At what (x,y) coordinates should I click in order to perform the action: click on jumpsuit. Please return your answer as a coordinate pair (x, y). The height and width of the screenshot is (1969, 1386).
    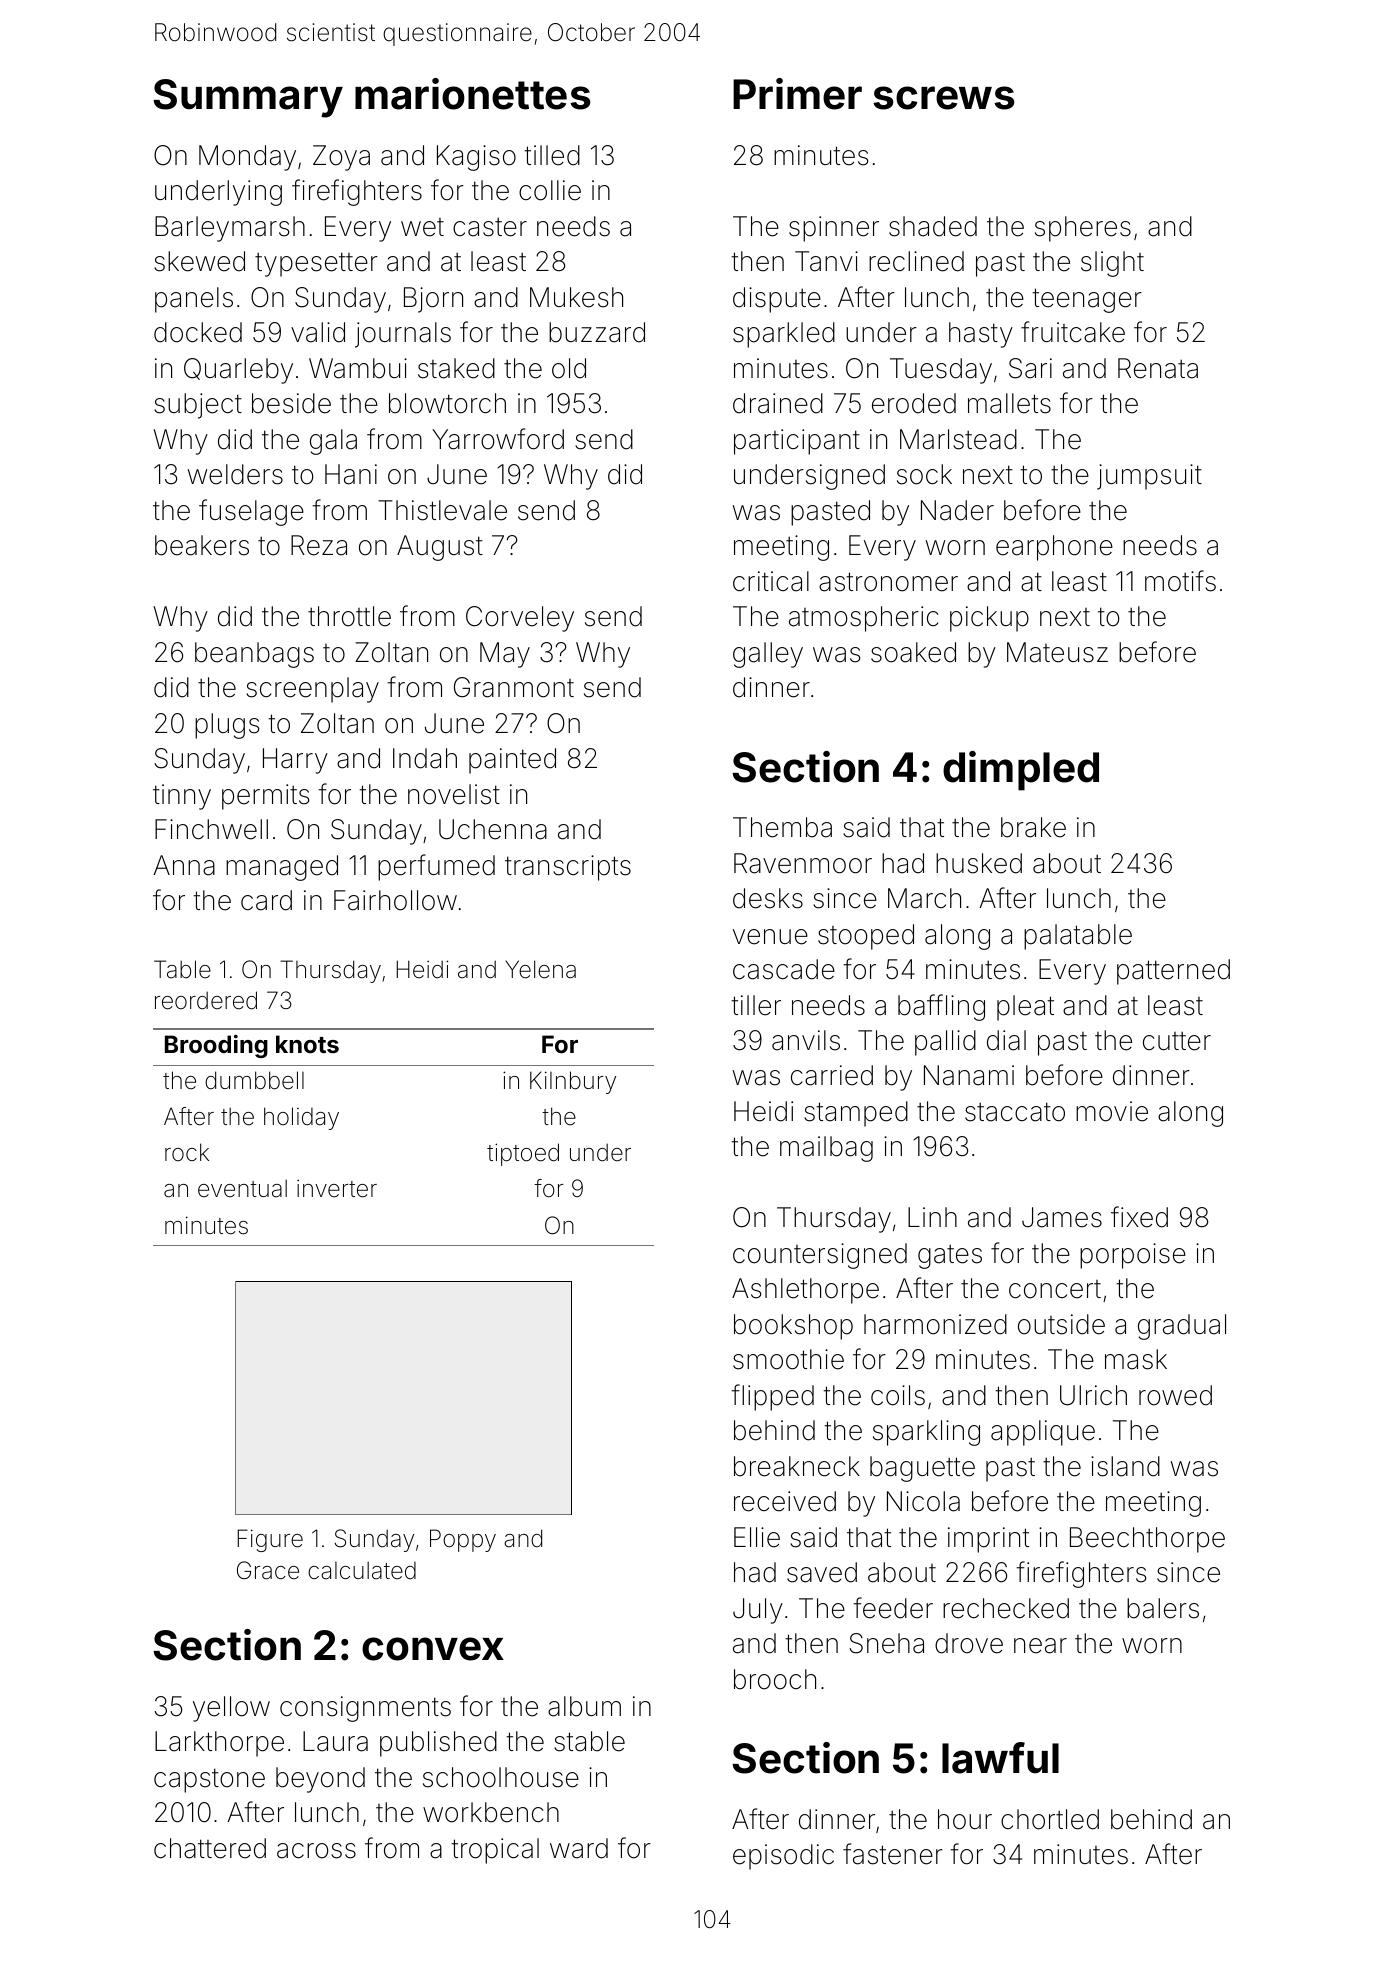
    Looking at the image, I should click on (1149, 477).
